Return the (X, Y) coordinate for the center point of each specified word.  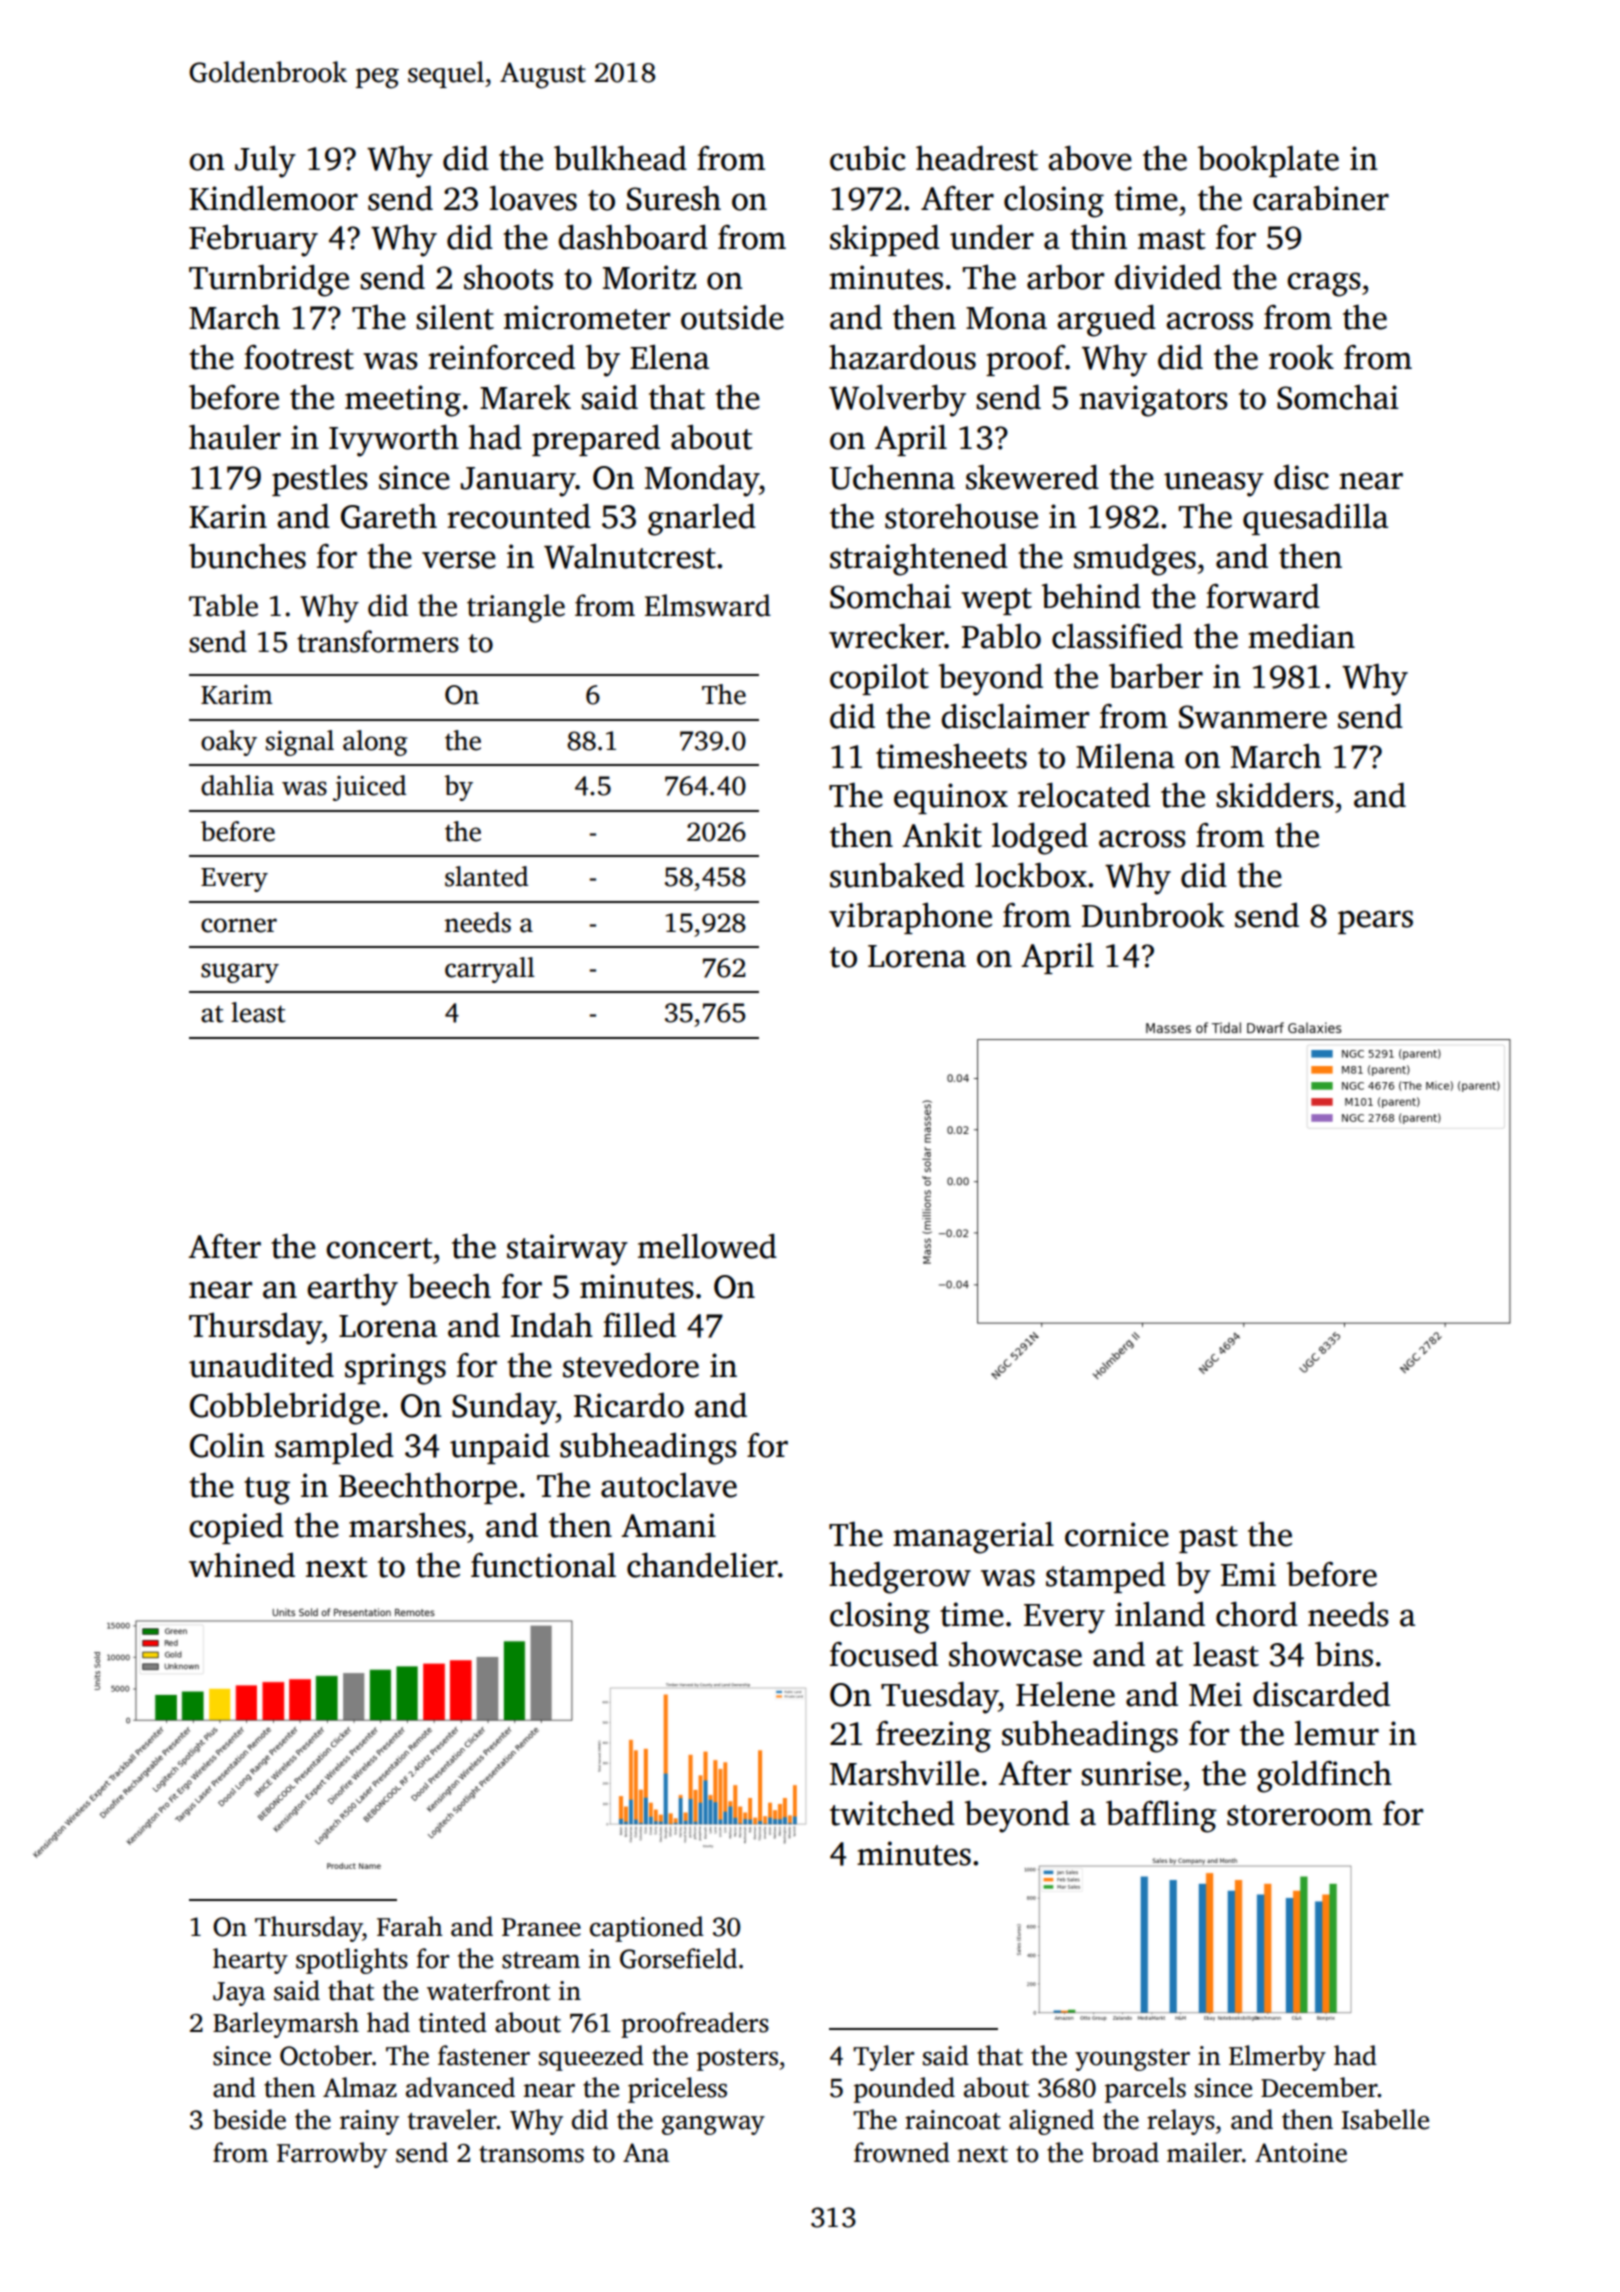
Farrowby (332, 2155)
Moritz (649, 277)
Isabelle (1385, 2119)
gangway (713, 2125)
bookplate (1268, 161)
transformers (378, 641)
